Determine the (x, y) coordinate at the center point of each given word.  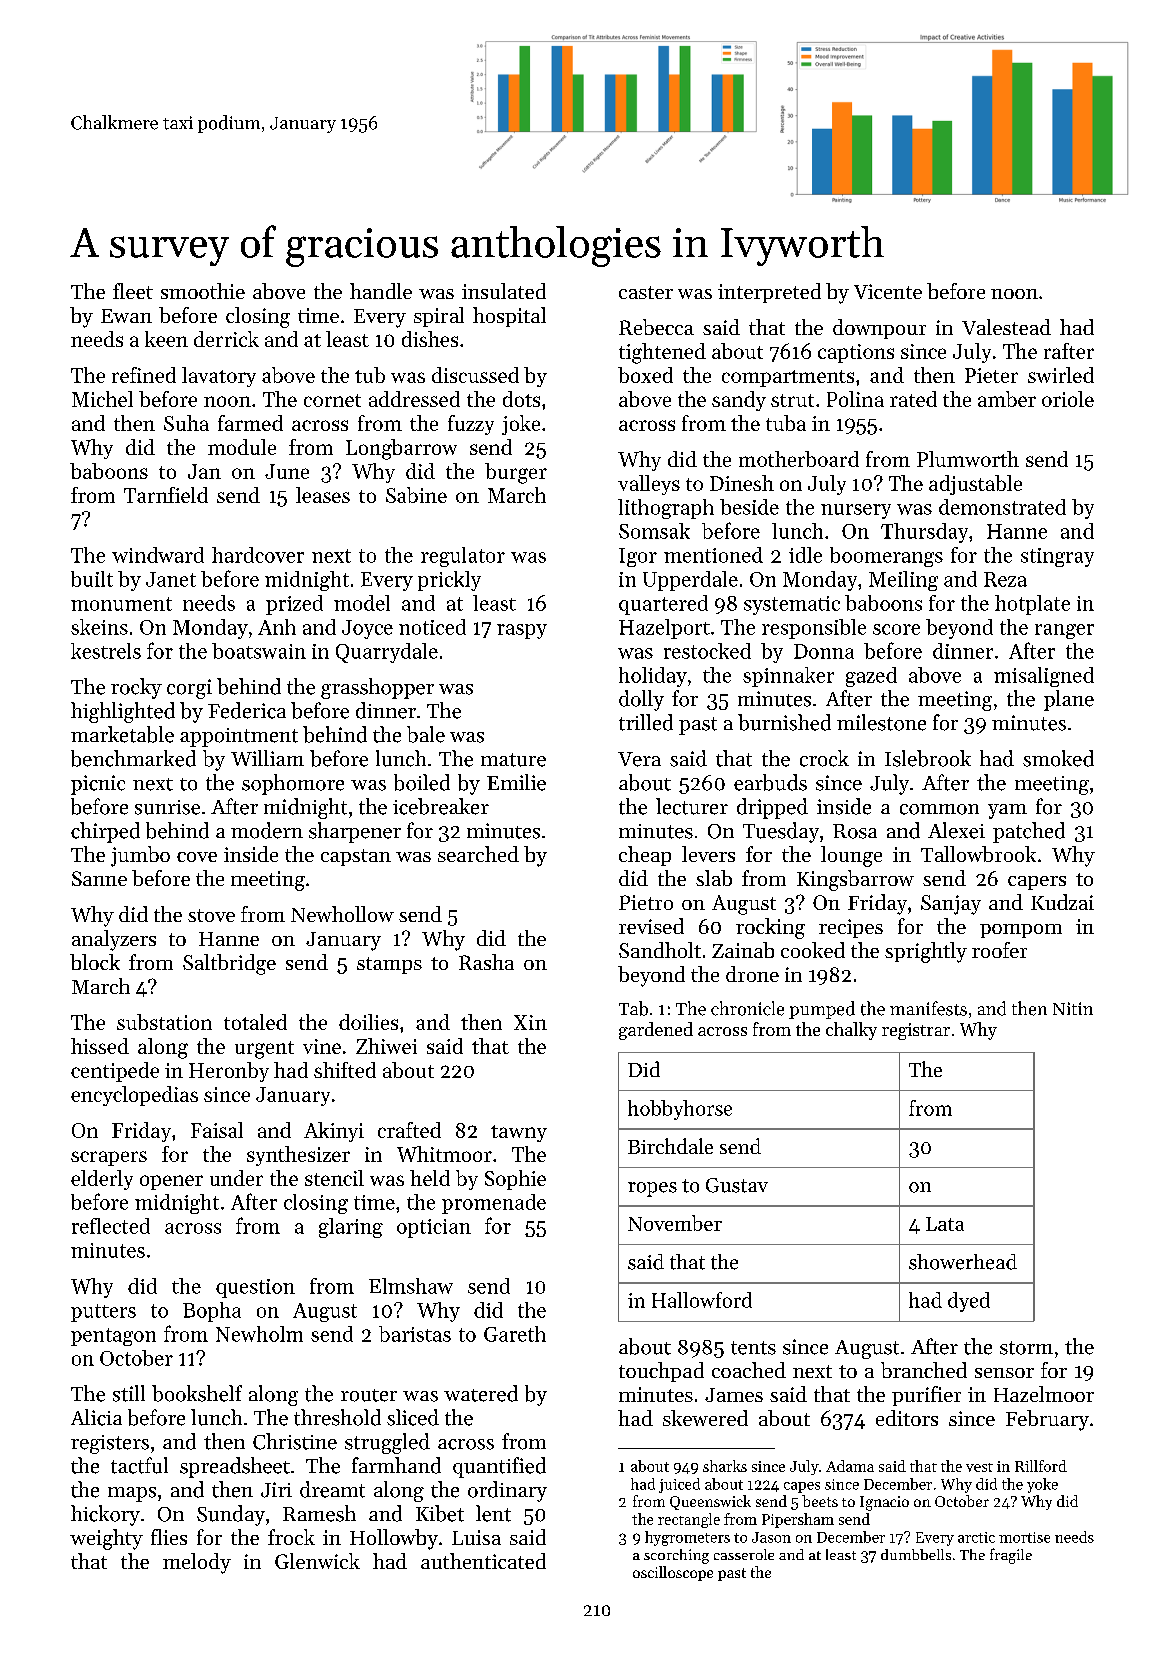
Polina (855, 399)
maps (132, 1494)
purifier (926, 1396)
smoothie (203, 291)
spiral (439, 317)
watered (481, 1393)
